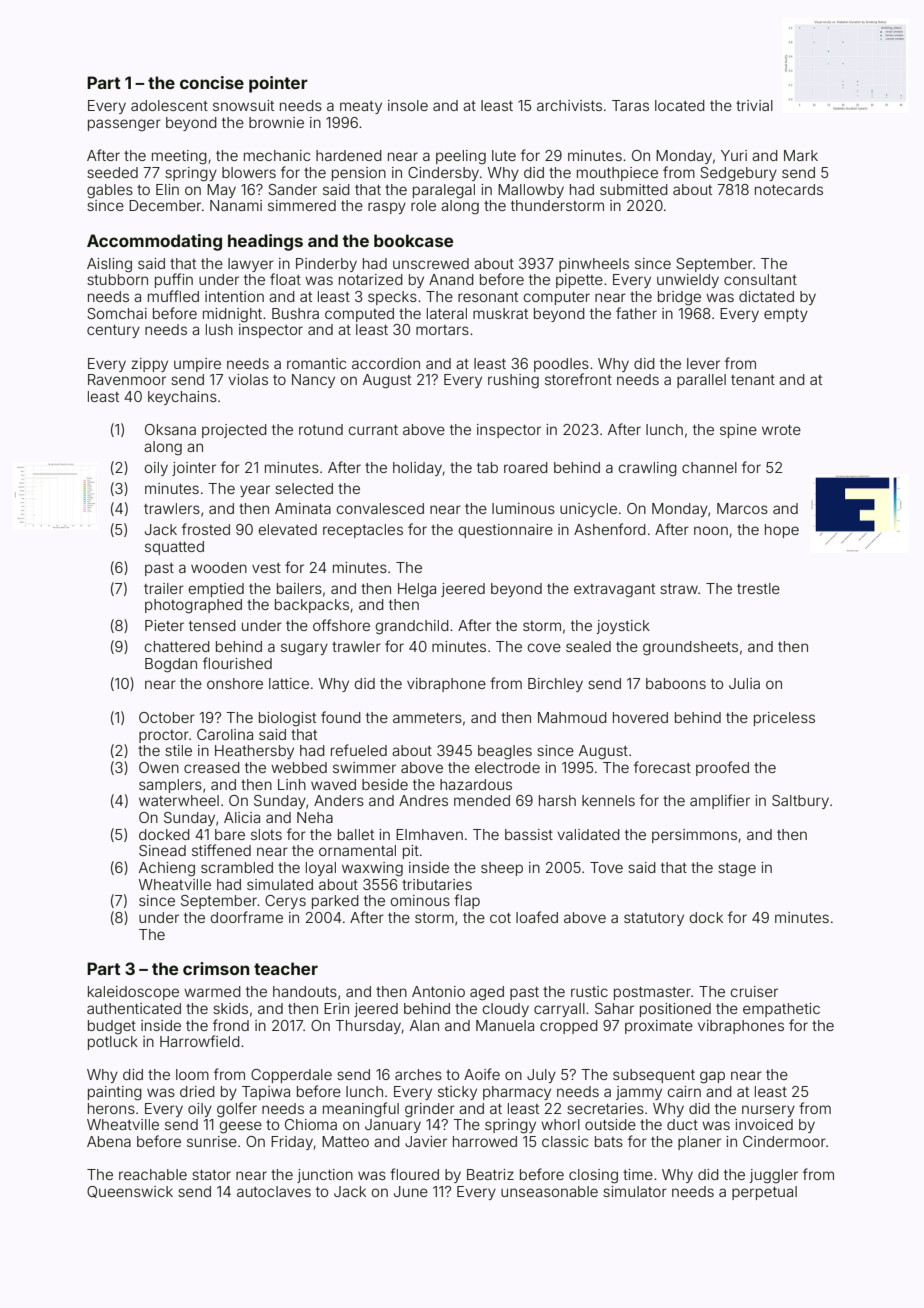 The width and height of the screenshot is (924, 1308). What do you see at coordinates (234, 431) in the screenshot?
I see `projected` at bounding box center [234, 431].
